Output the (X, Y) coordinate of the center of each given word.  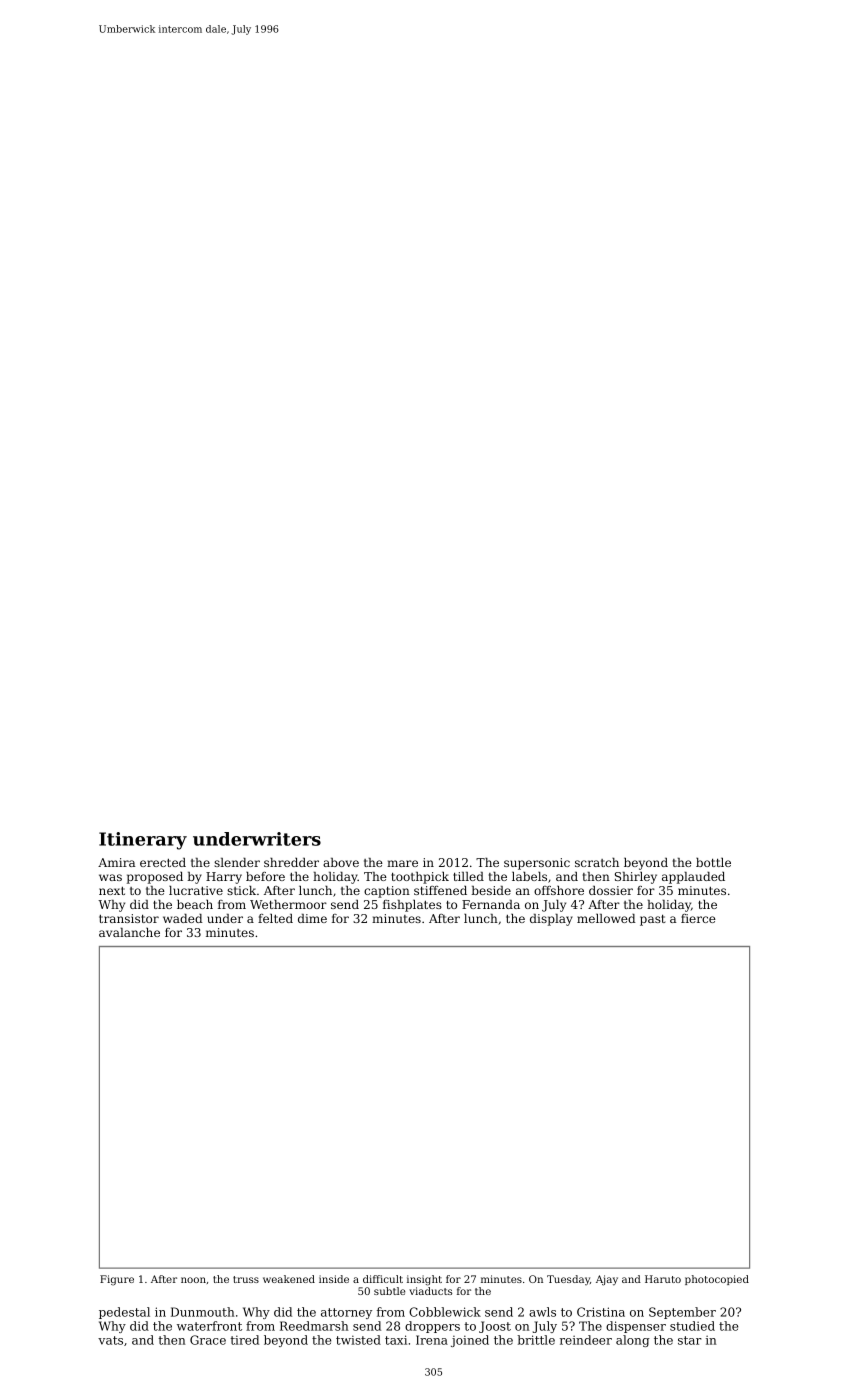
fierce (698, 918)
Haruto (663, 1279)
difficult (383, 1279)
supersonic (537, 864)
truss (246, 1279)
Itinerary (143, 841)
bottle (713, 862)
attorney (346, 1313)
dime (312, 918)
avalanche (129, 932)
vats (110, 1340)
